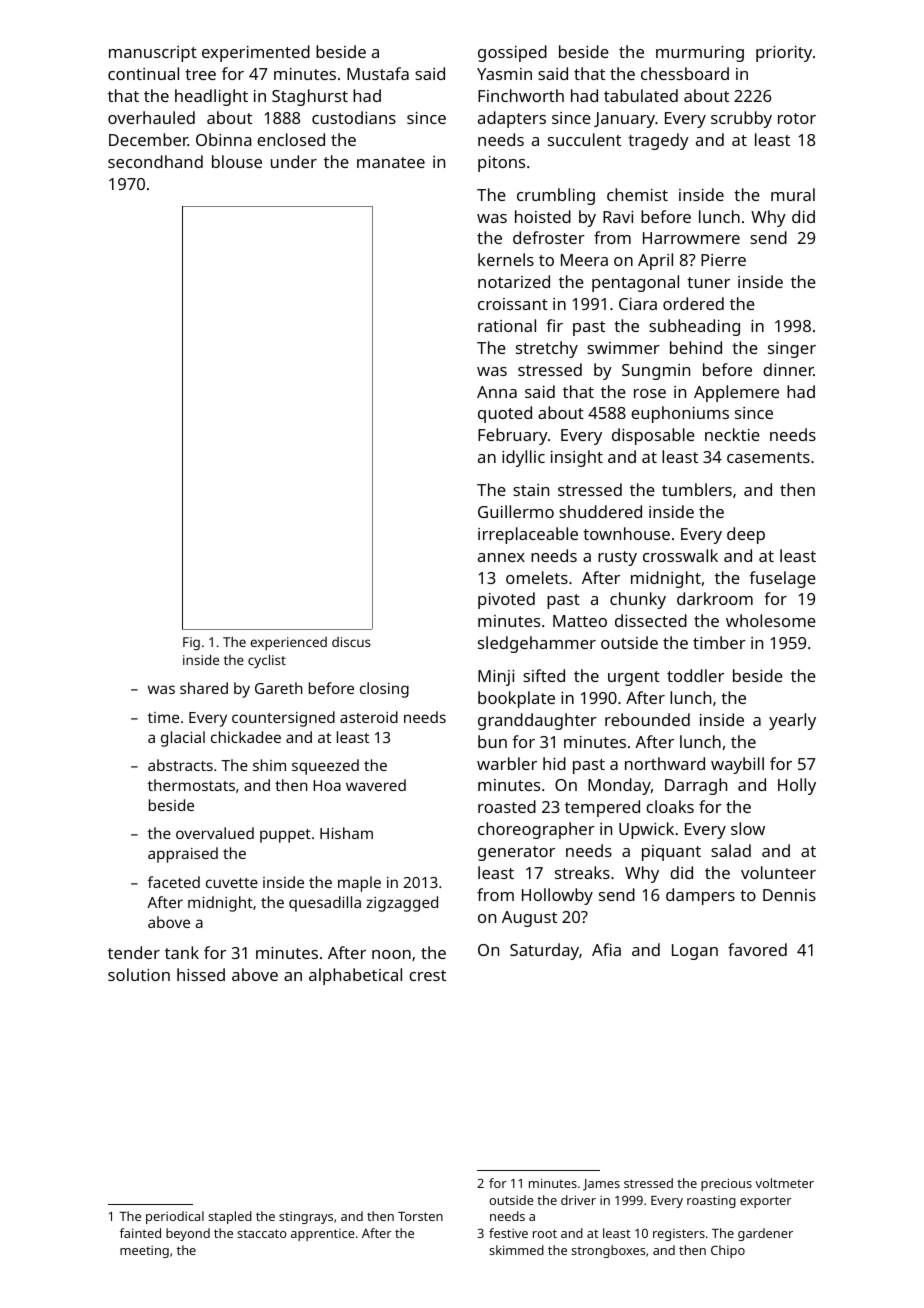 This page has height=1308, width=924. I want to click on quoted, so click(505, 414).
